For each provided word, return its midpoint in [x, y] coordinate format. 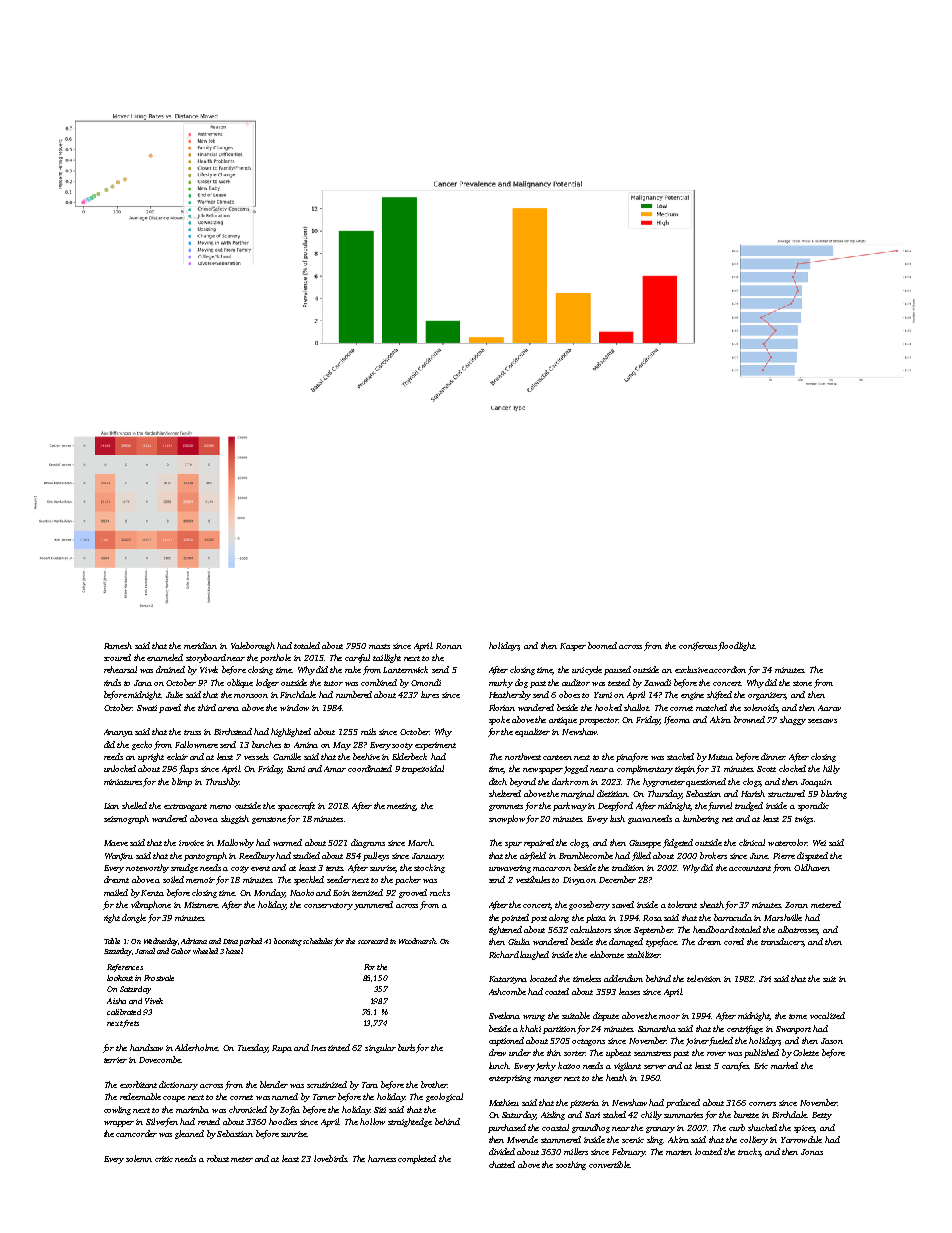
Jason [832, 1041]
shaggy [793, 720]
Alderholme [197, 1047]
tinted [339, 1047]
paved [170, 708]
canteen [557, 757]
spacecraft [296, 806]
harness [382, 1158]
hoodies [283, 1121]
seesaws [822, 721]
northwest [523, 756]
